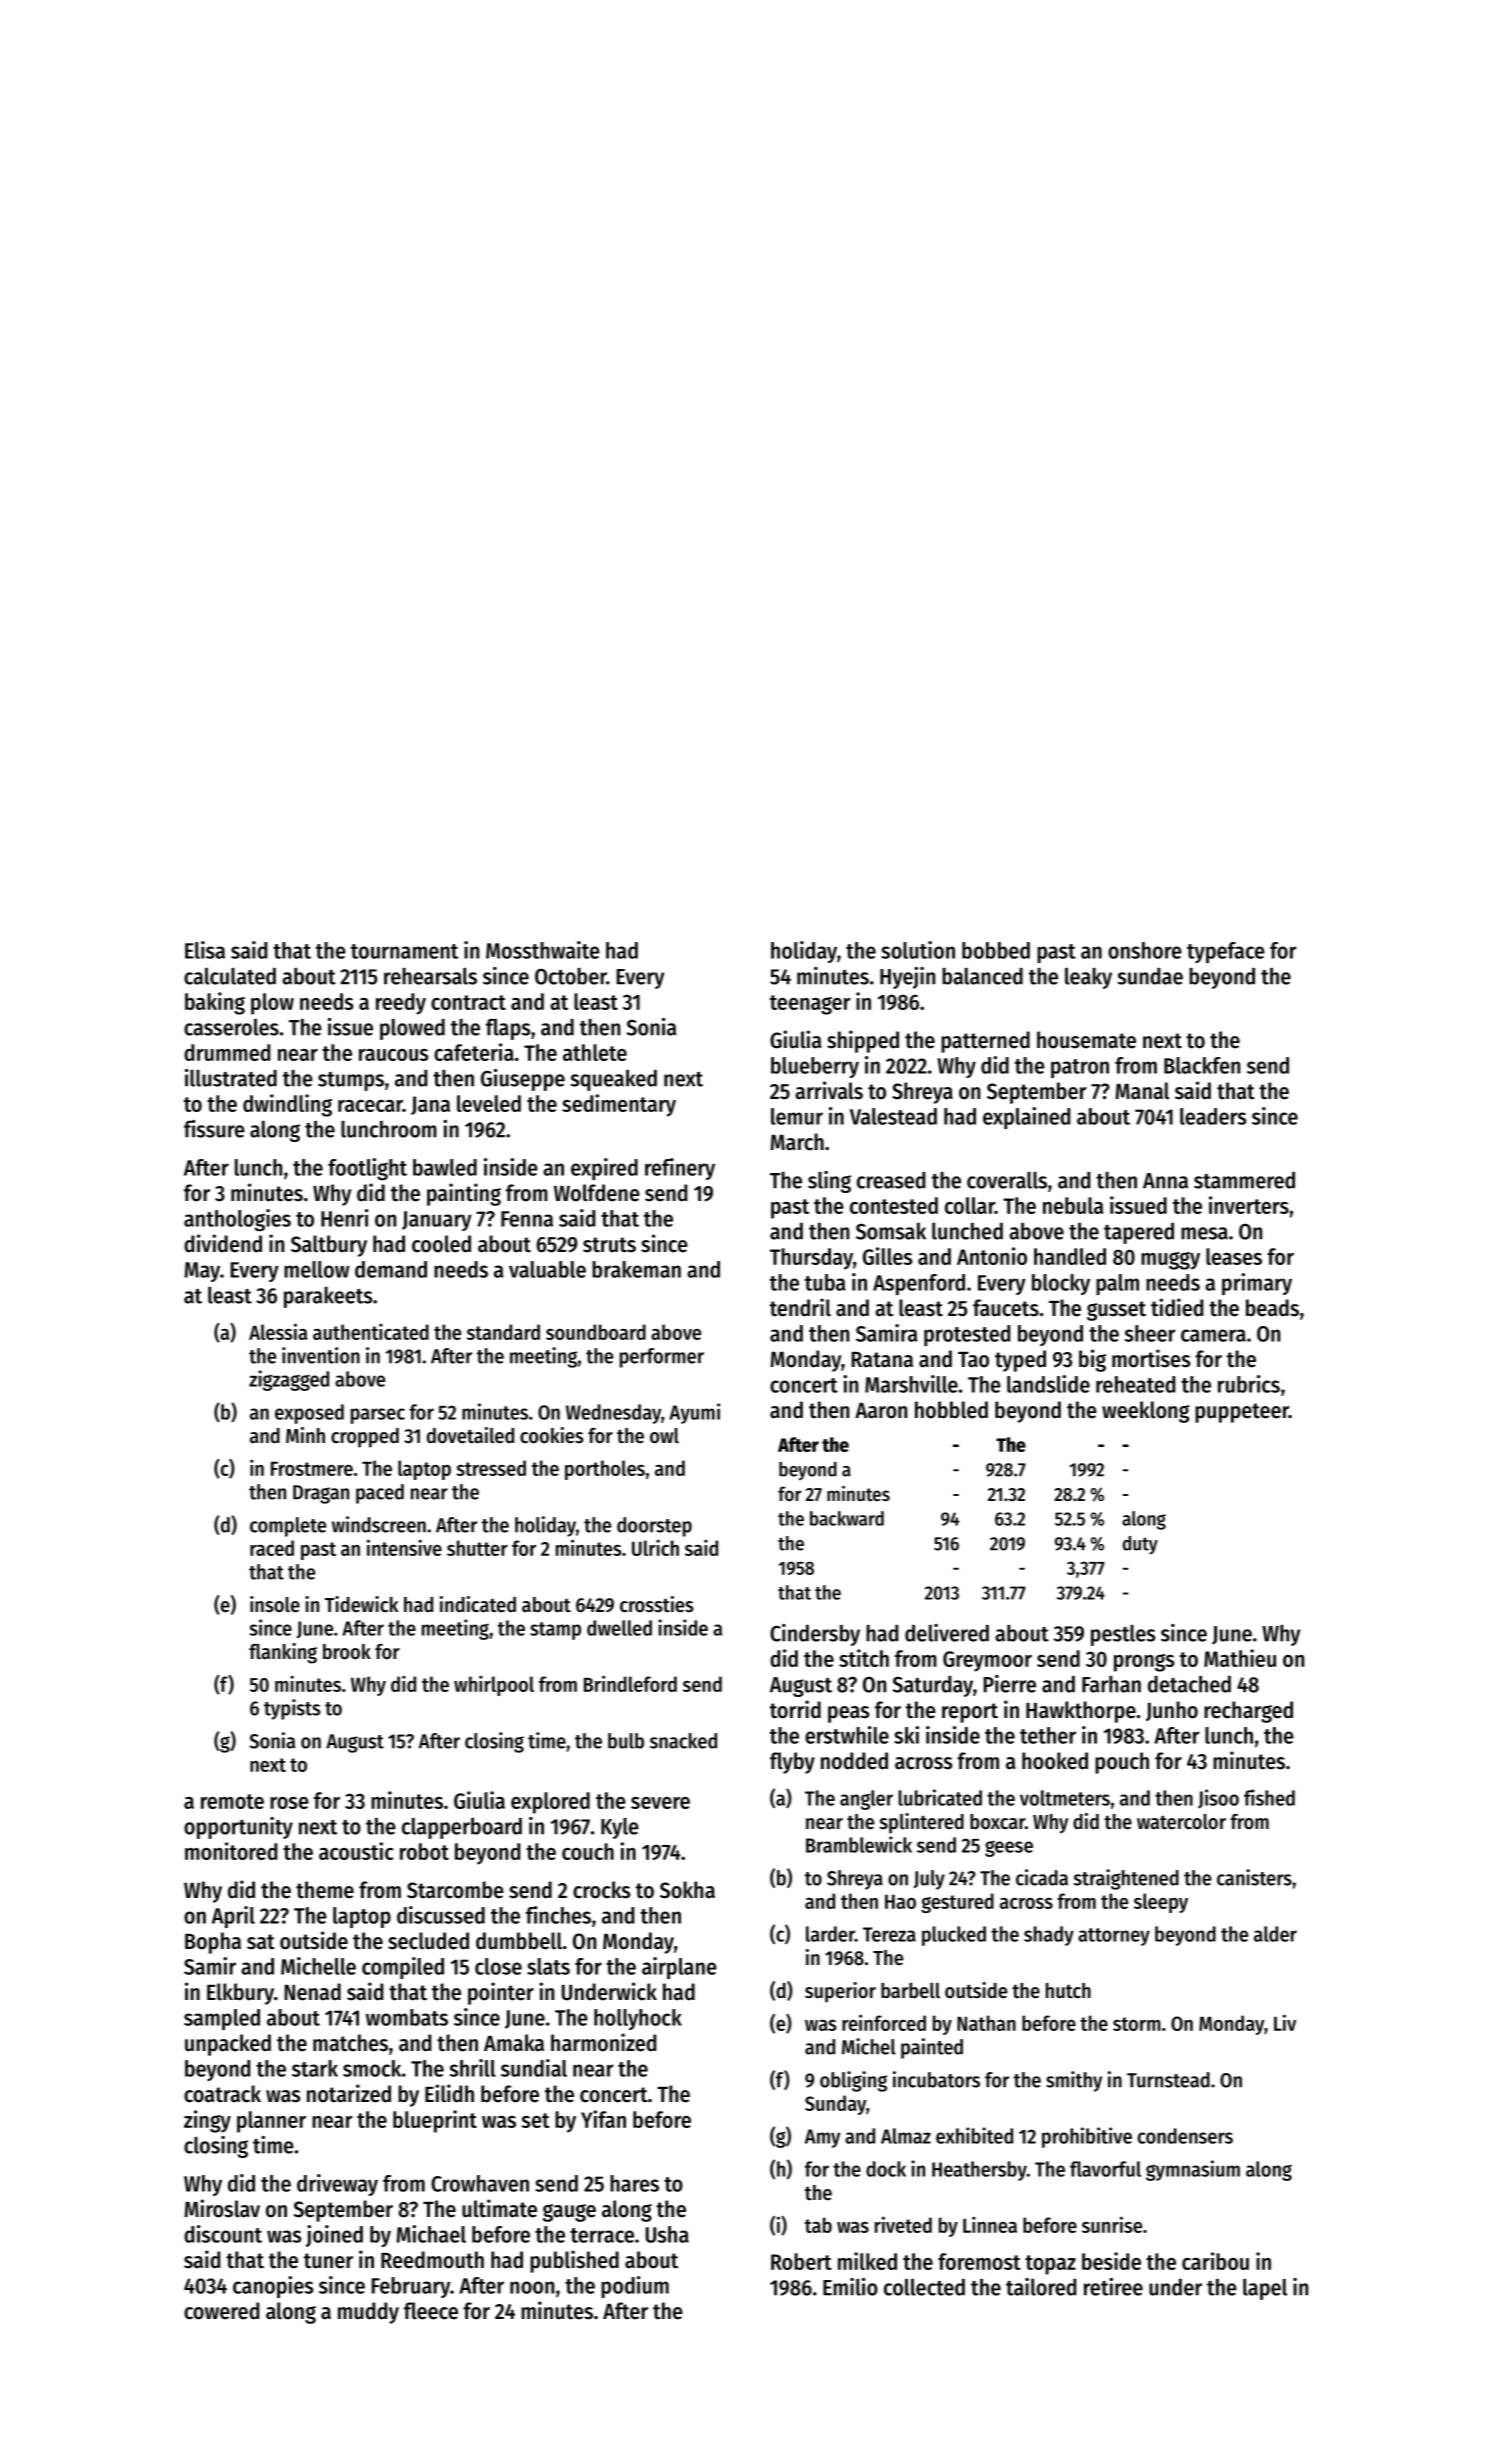 Image resolution: width=1496 pixels, height=2464 pixels. I want to click on Reedmouth, so click(432, 2260).
